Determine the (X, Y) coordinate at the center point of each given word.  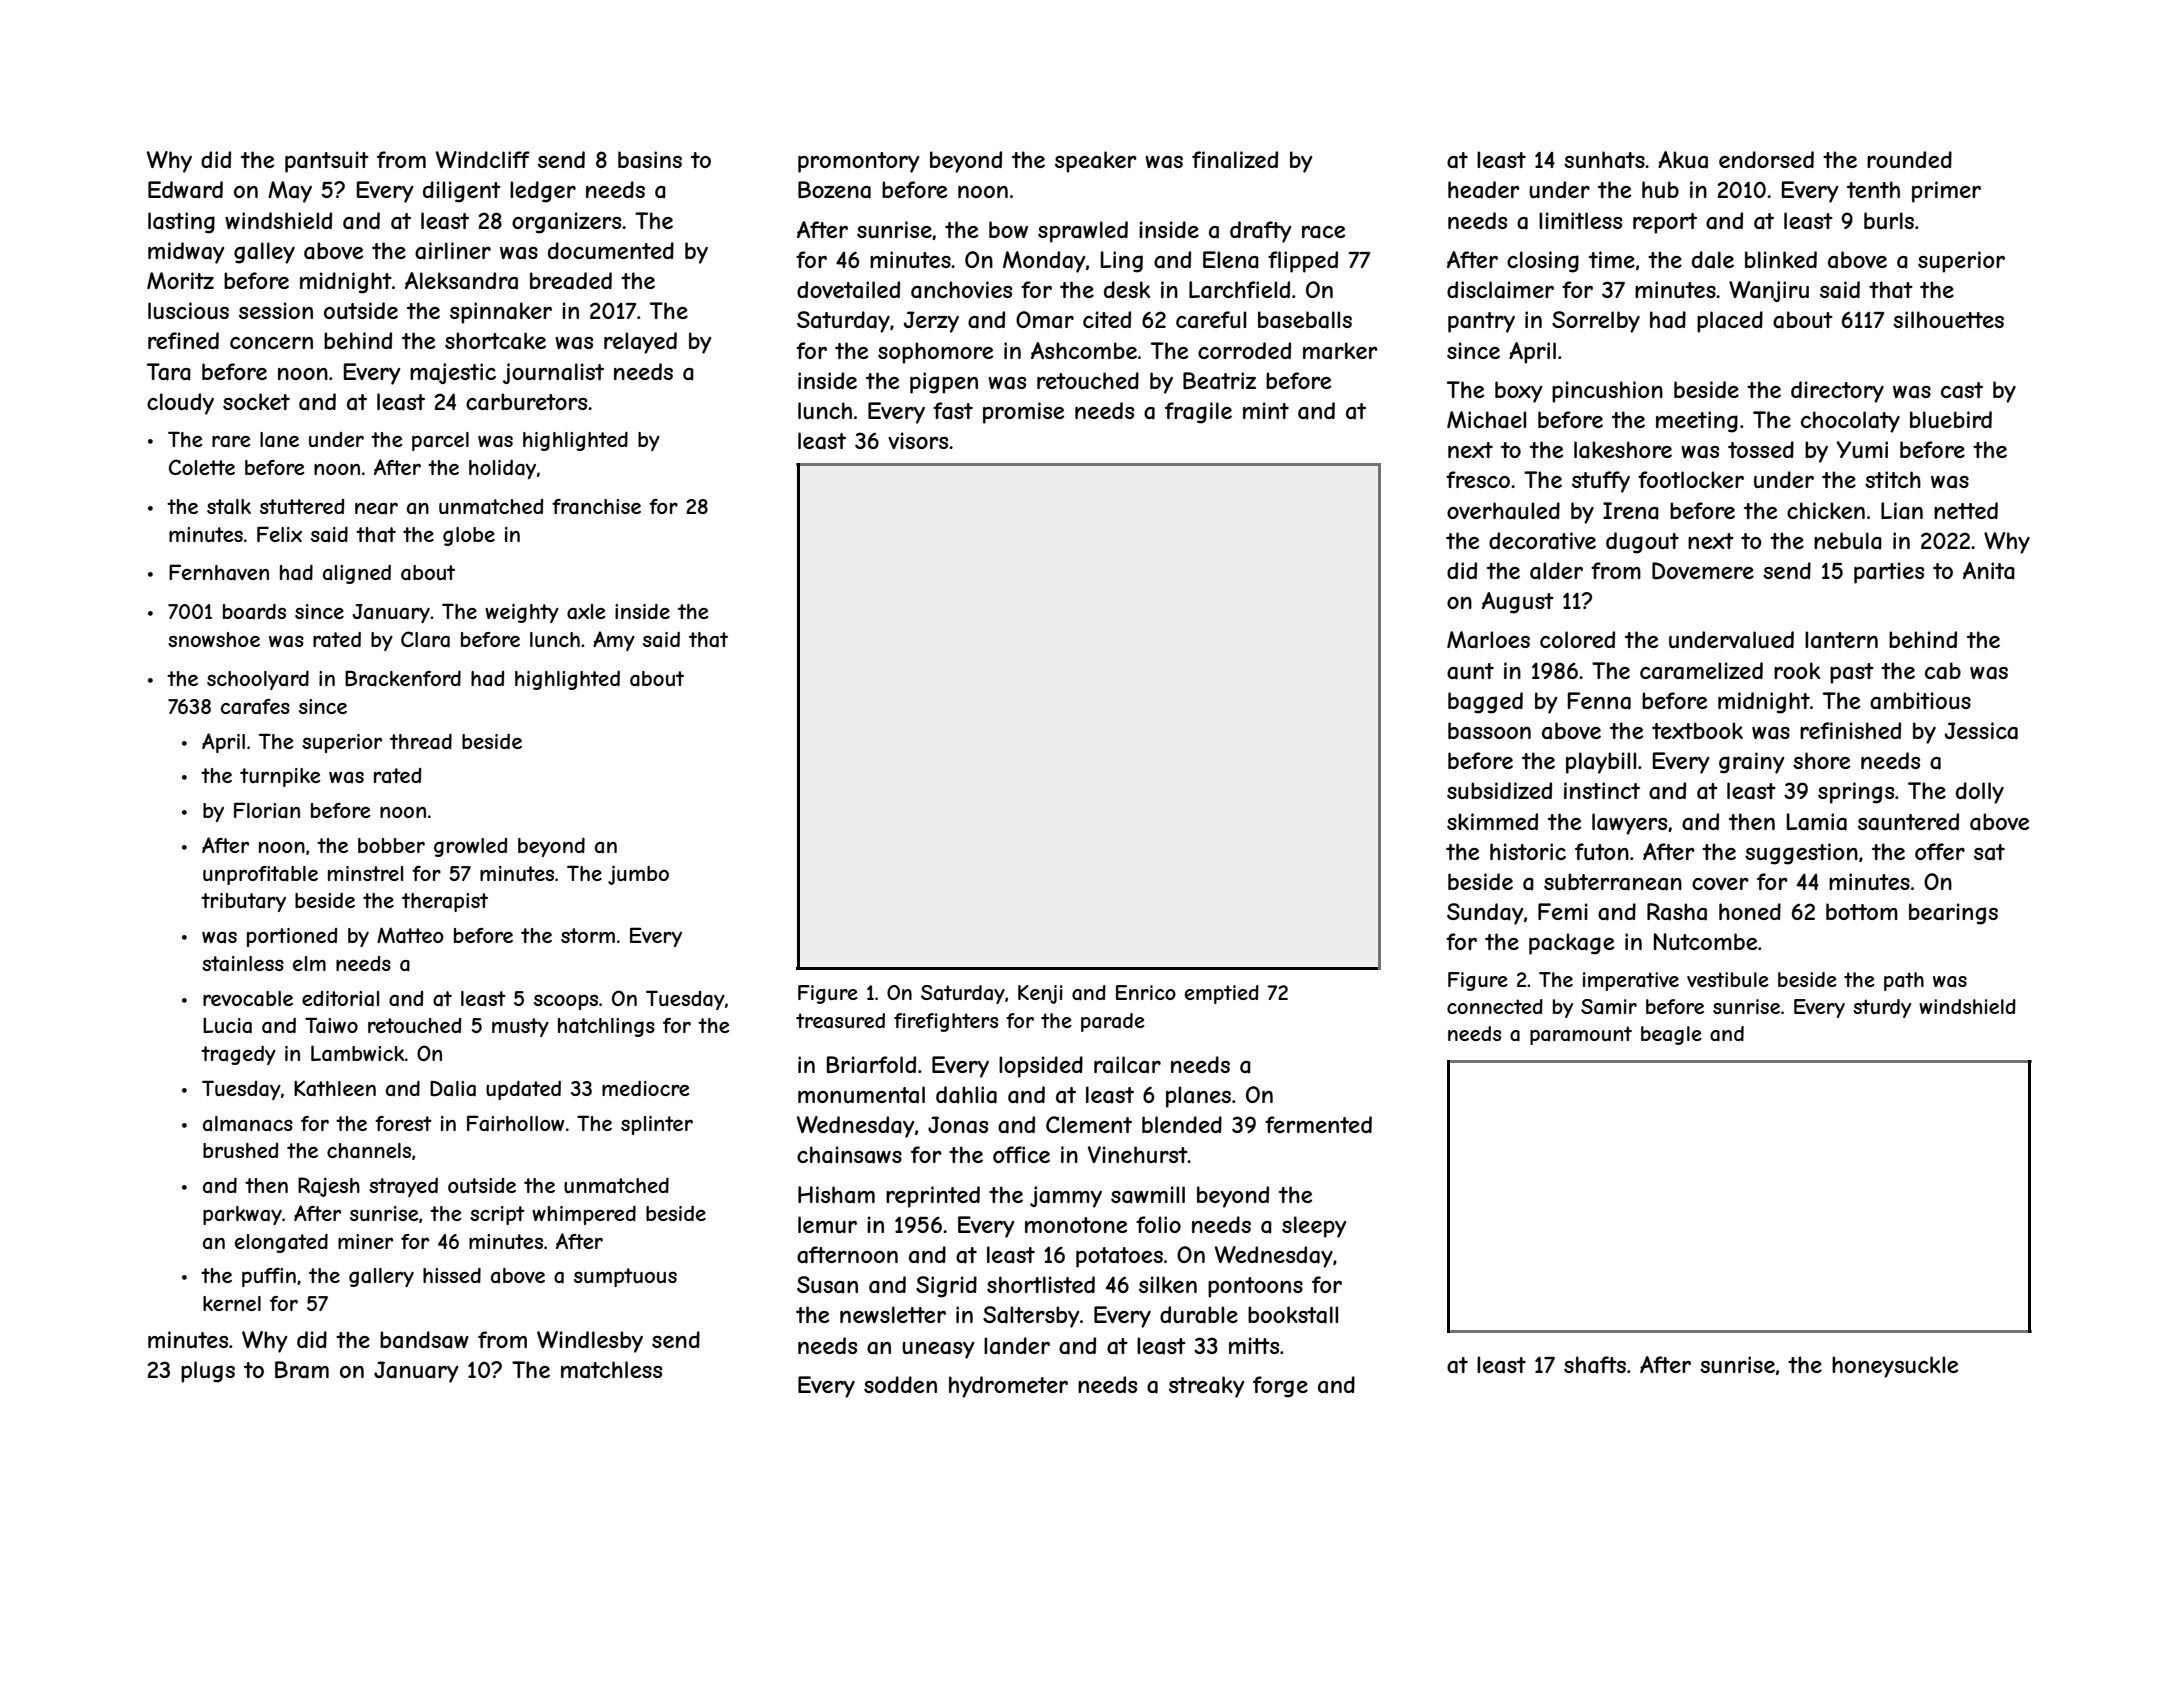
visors (918, 440)
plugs (208, 1372)
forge (1280, 1387)
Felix (279, 534)
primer (1946, 192)
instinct (1602, 790)
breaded (571, 281)
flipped (1303, 262)
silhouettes (1948, 319)
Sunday (1485, 914)
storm (588, 935)
